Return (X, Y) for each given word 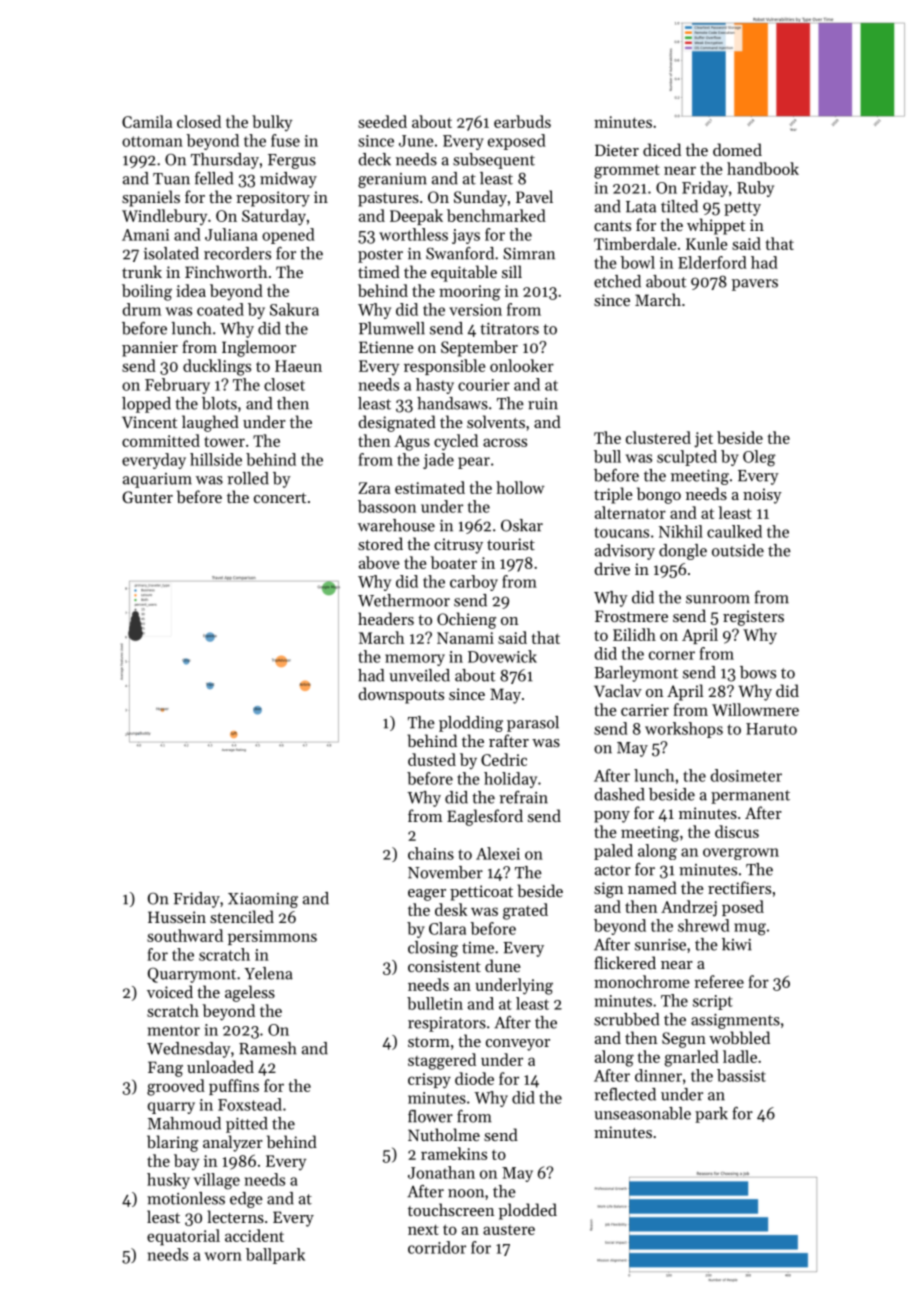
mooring (470, 293)
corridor (437, 1247)
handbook (763, 168)
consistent (444, 966)
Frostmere (631, 616)
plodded (528, 1211)
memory (415, 660)
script (713, 1002)
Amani (145, 235)
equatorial (183, 1237)
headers (386, 618)
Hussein (177, 917)
